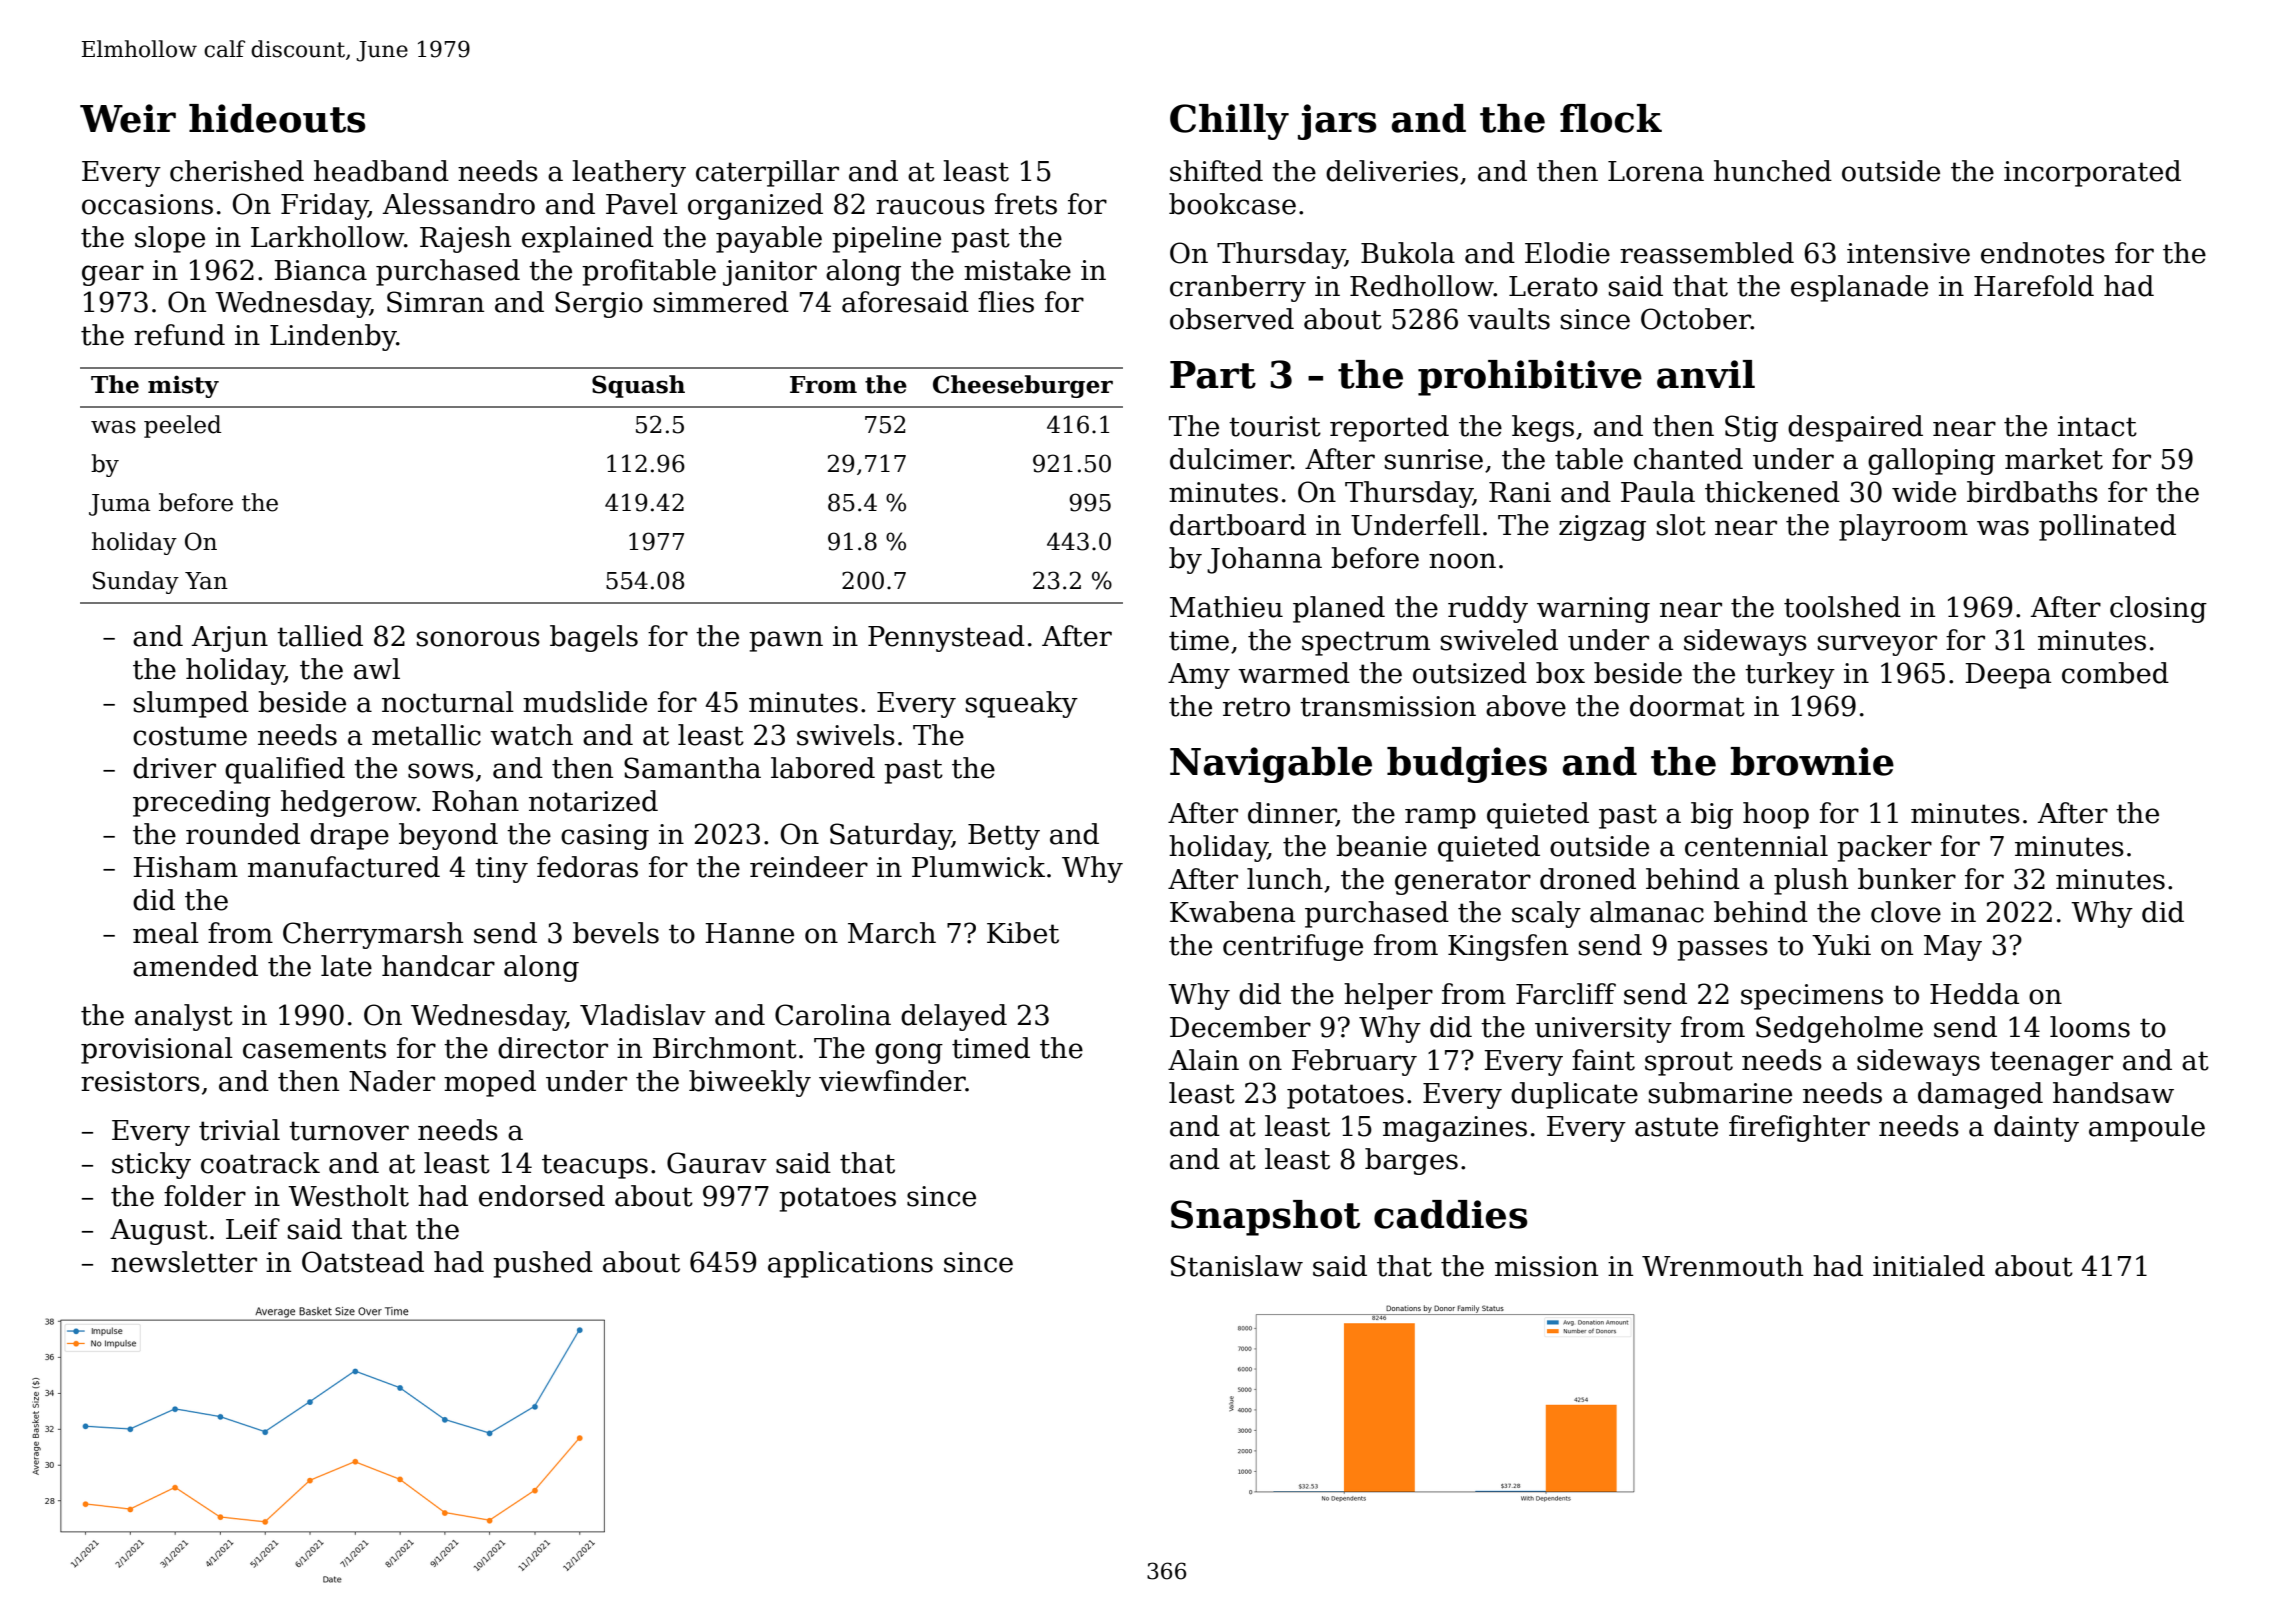  Describe the element at coordinates (1411, 1161) in the document. I see `barges` at that location.
